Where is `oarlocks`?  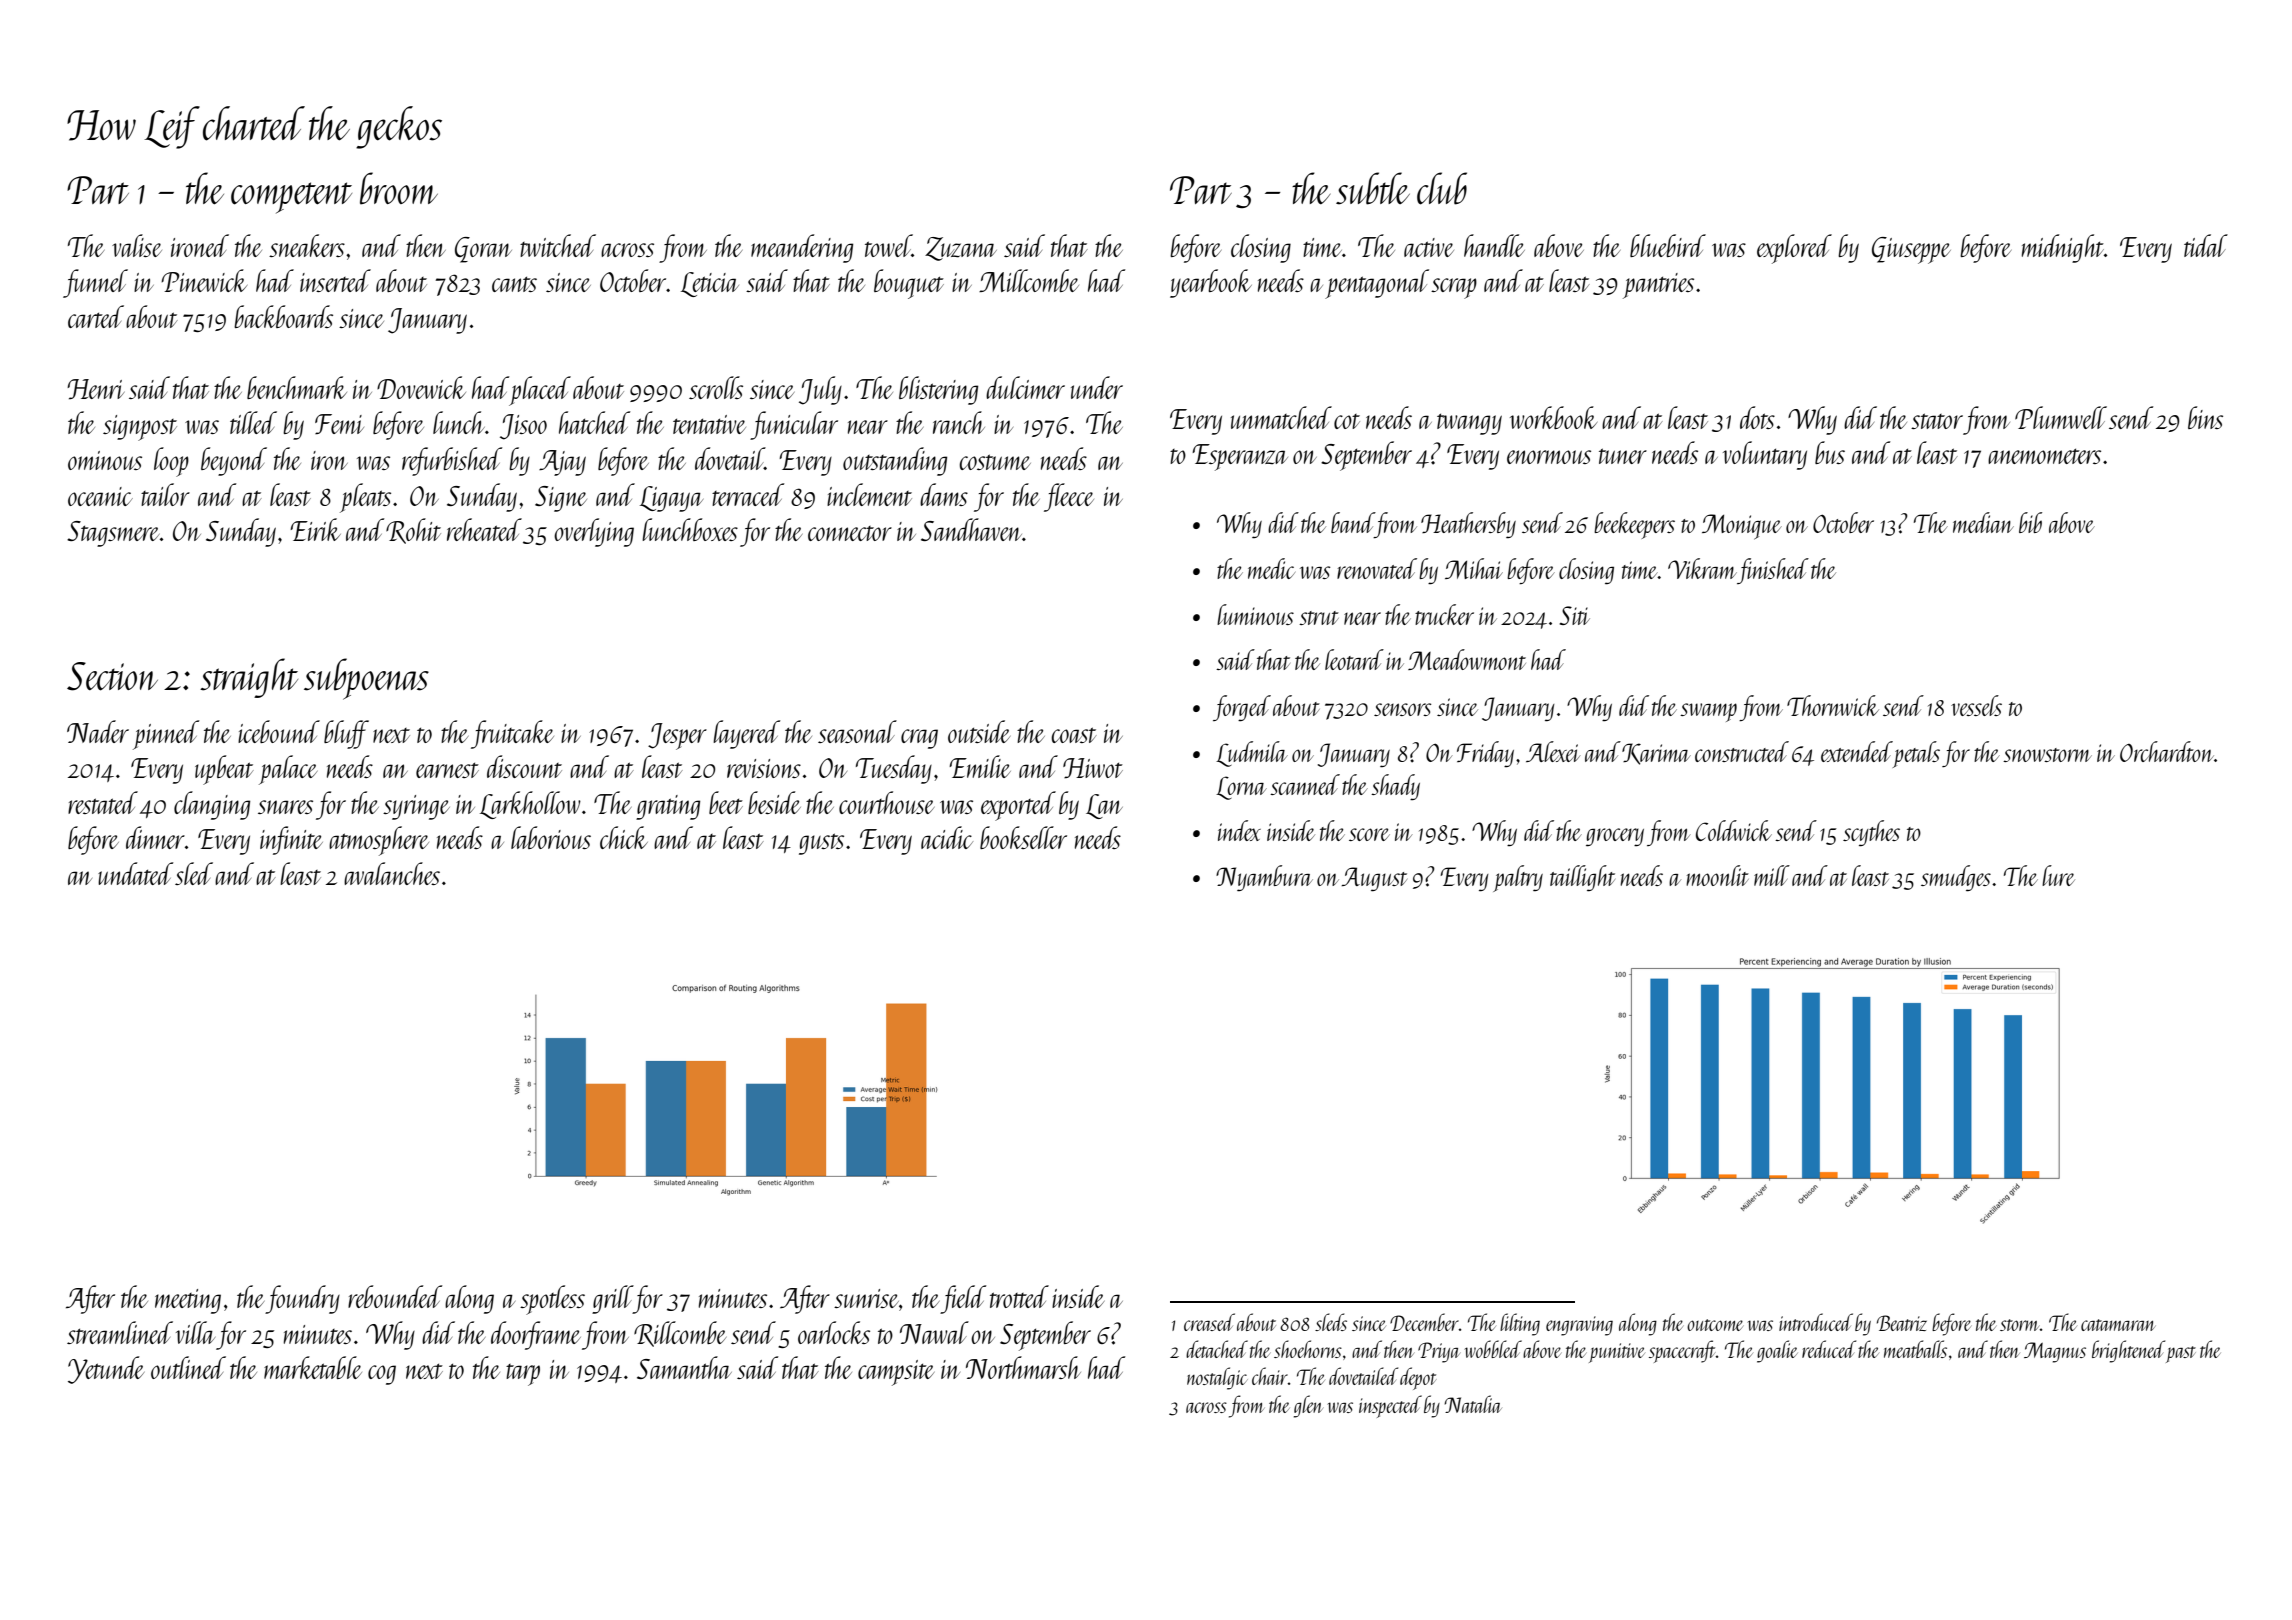
oarlocks is located at coordinates (834, 1332).
